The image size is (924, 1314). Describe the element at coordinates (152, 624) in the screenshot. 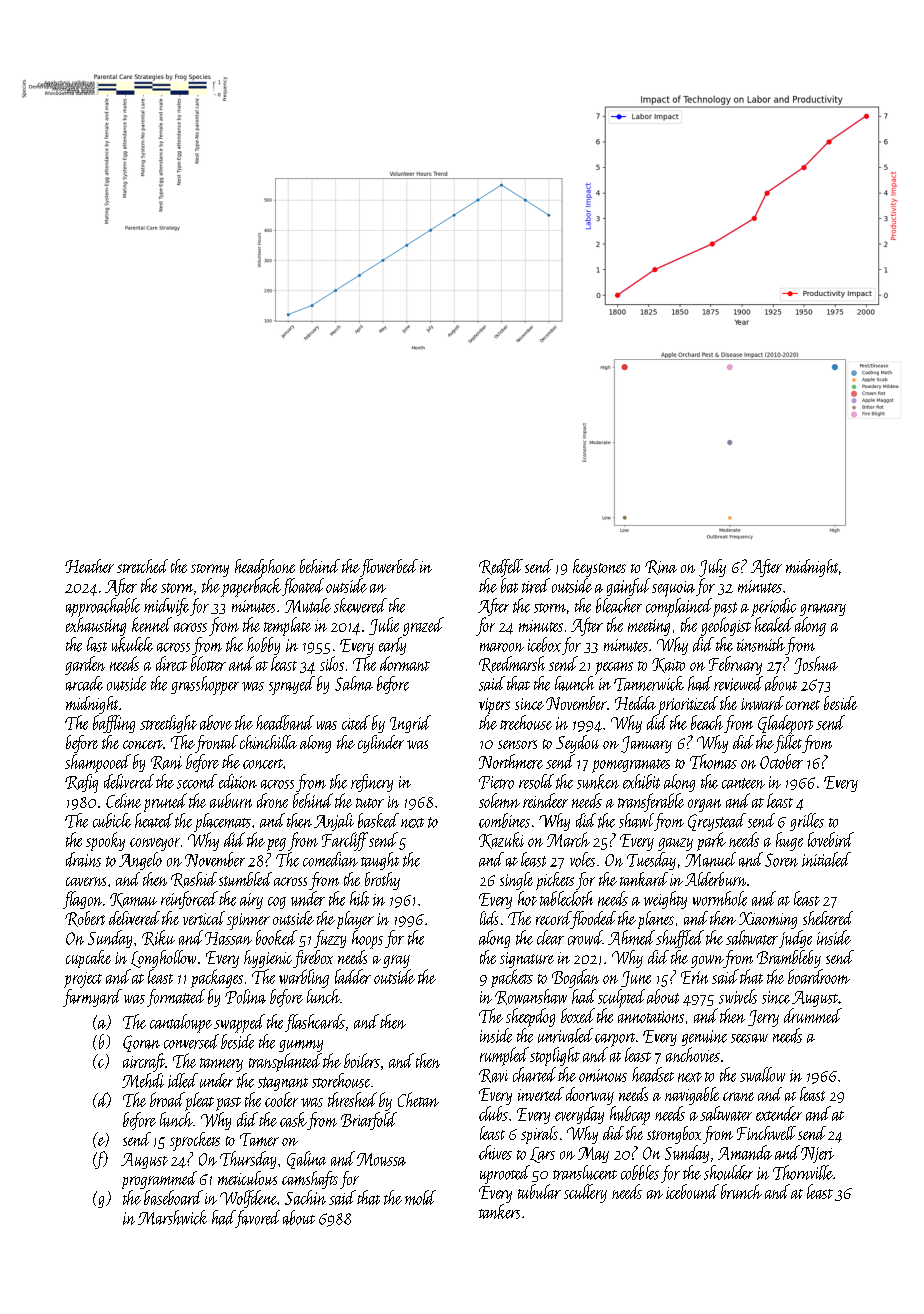

I see `kennel` at that location.
